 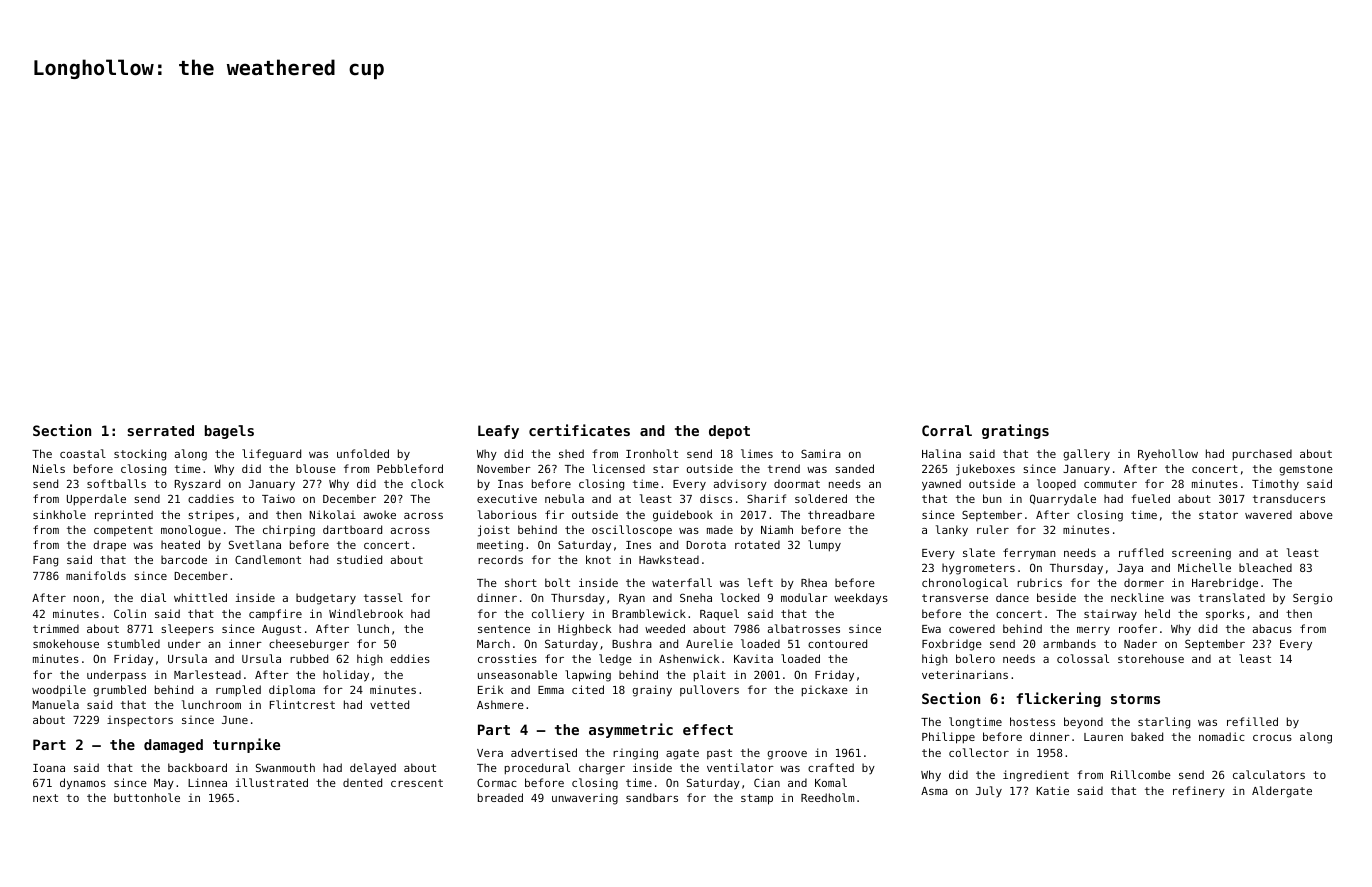 I want to click on nebula, so click(x=564, y=498).
